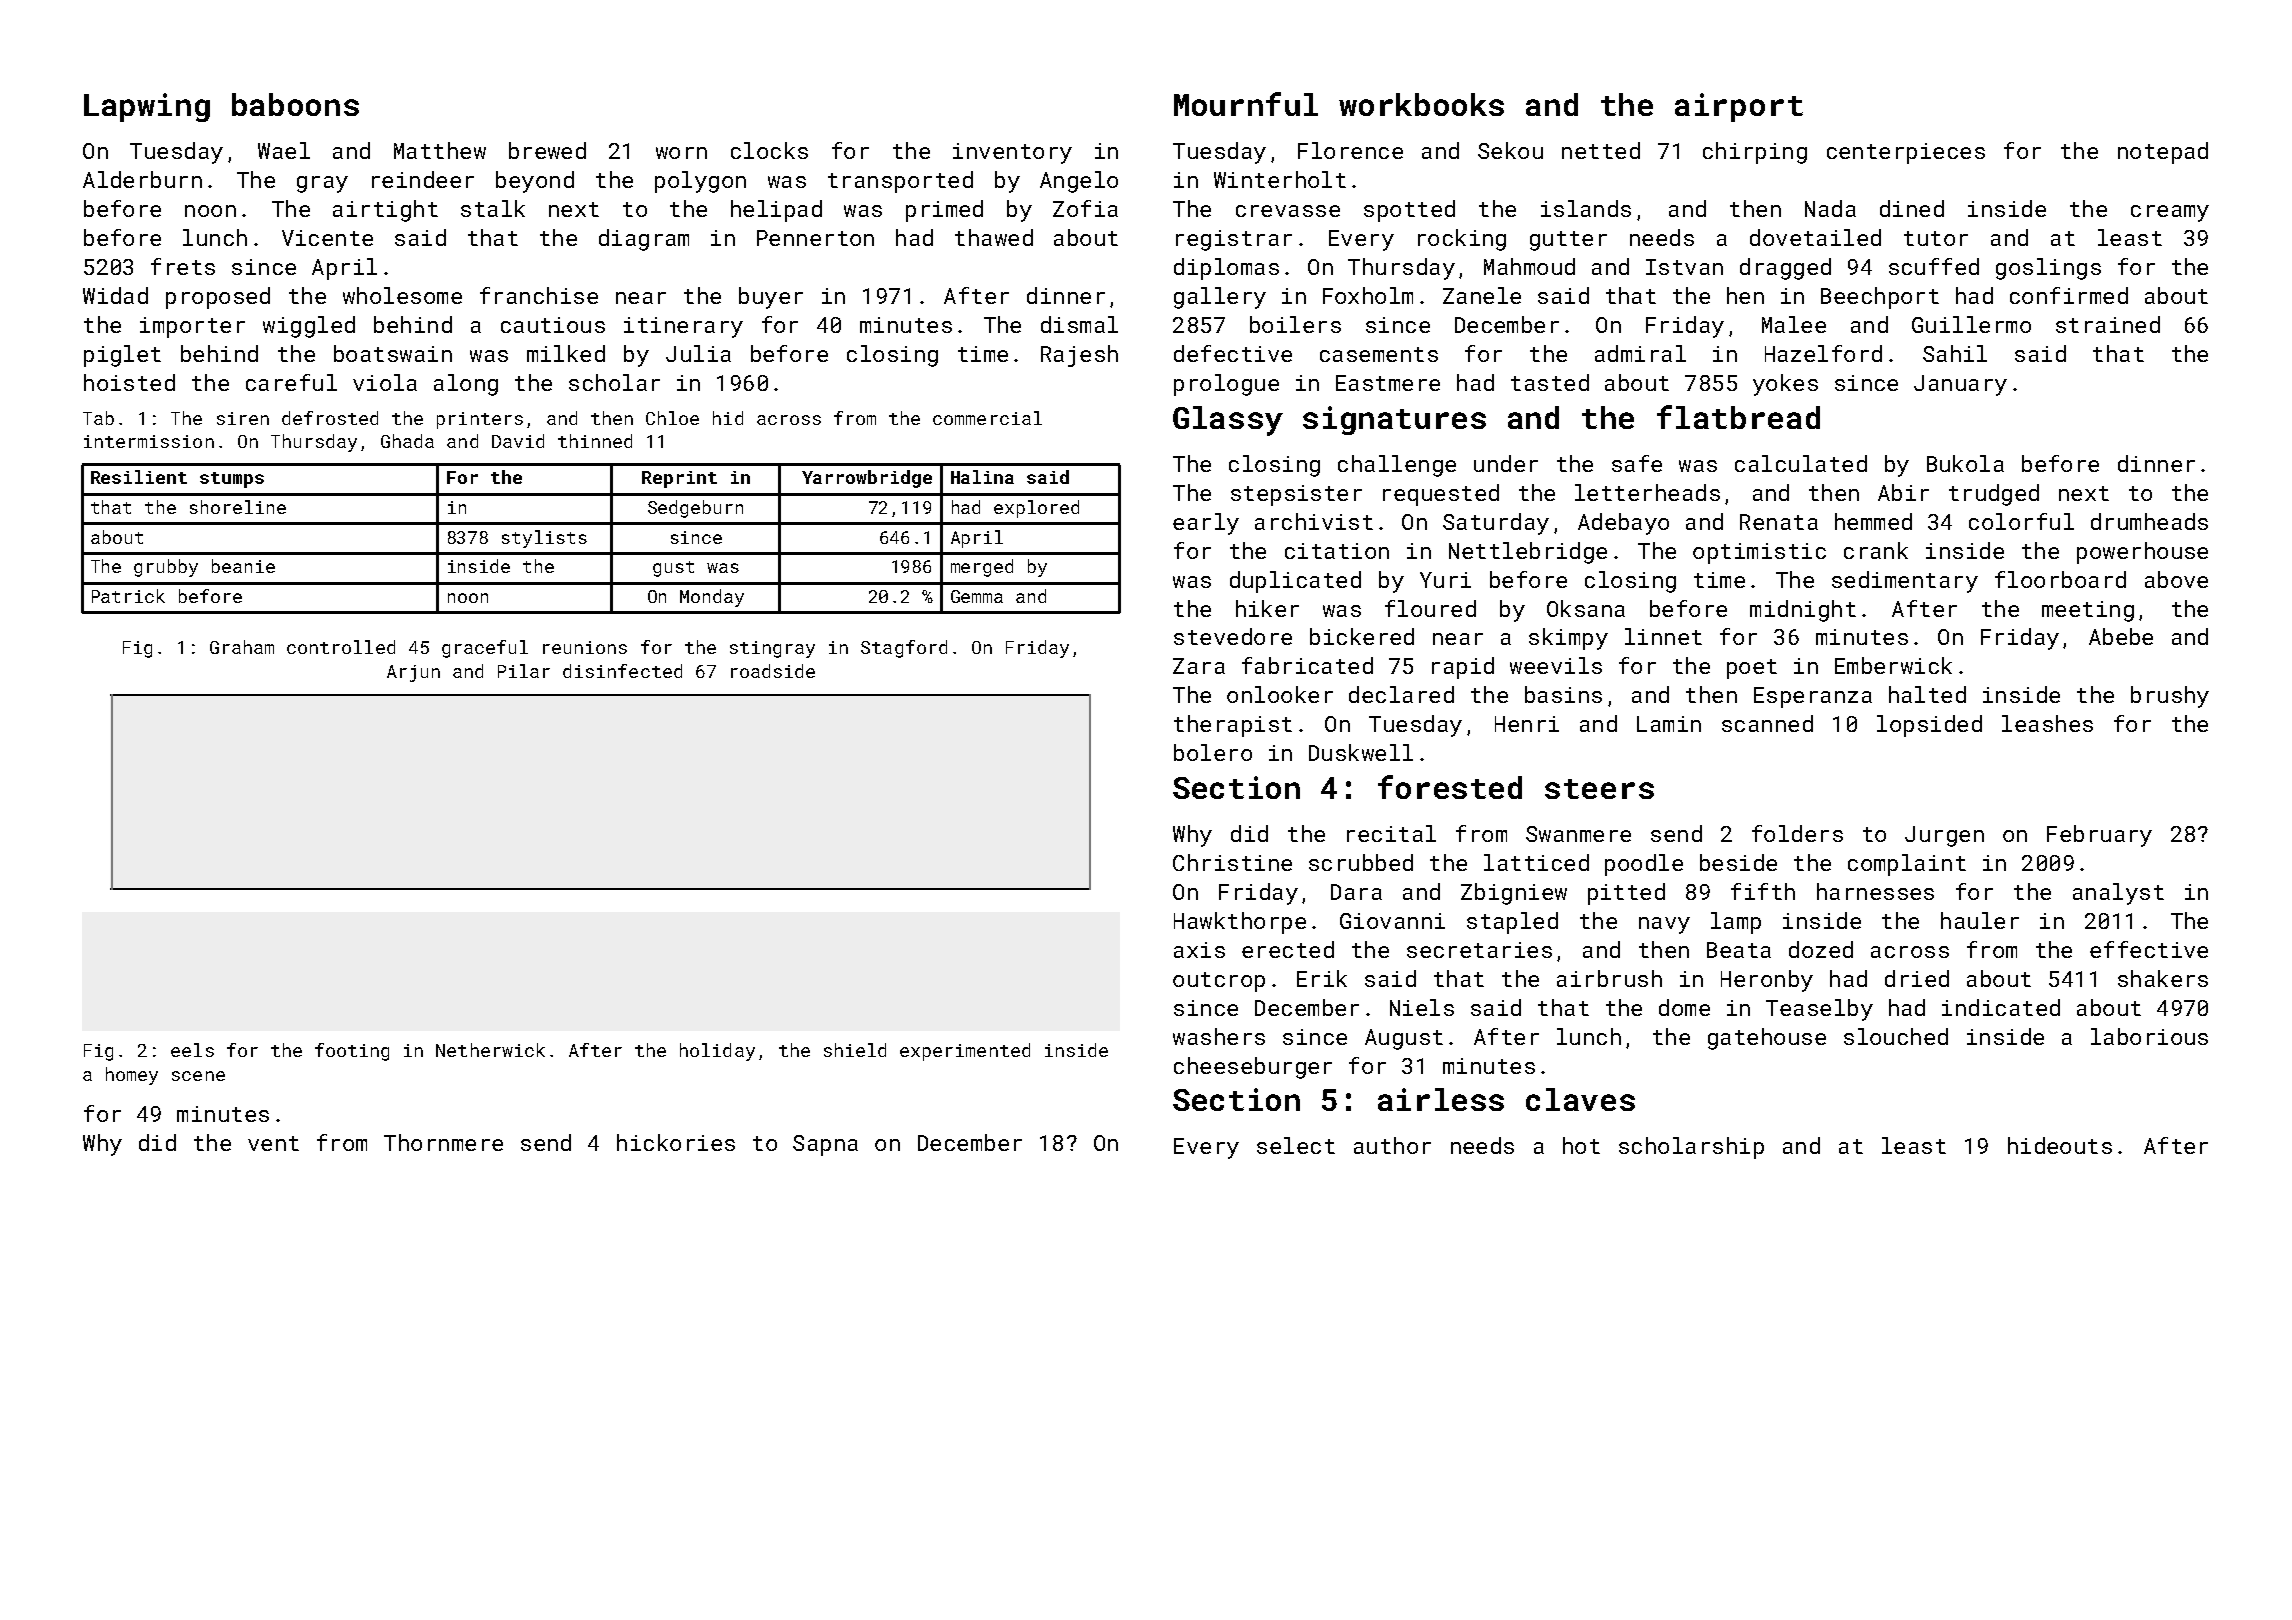 The image size is (2292, 1620). I want to click on clocks, so click(769, 150).
